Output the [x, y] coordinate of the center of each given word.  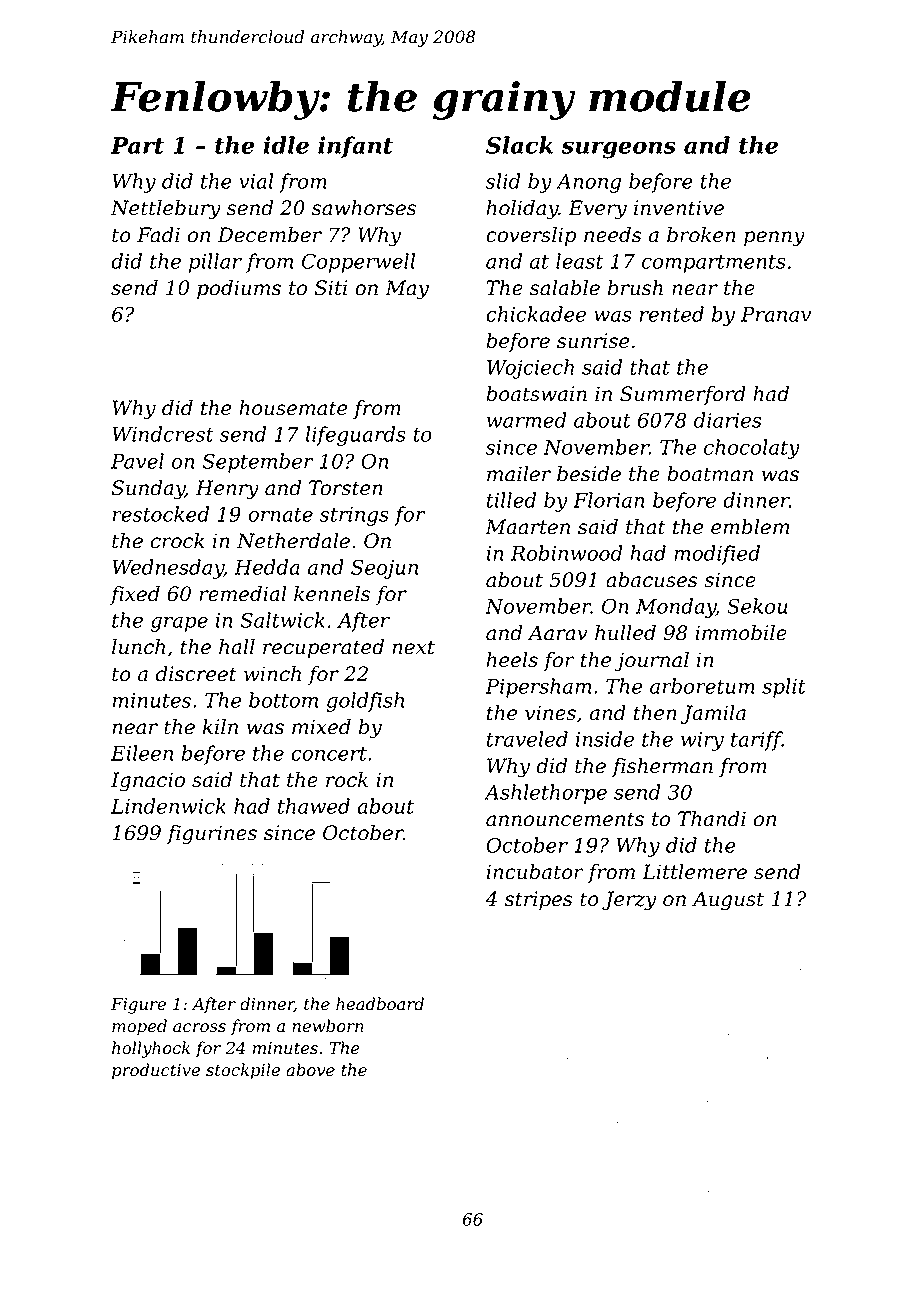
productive [156, 1071]
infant [355, 147]
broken [701, 235]
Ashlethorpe [545, 794]
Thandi [712, 819]
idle [286, 145]
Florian [608, 500]
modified [717, 555]
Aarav [557, 633]
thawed [314, 806]
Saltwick [282, 620]
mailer [519, 474]
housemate [293, 408]
